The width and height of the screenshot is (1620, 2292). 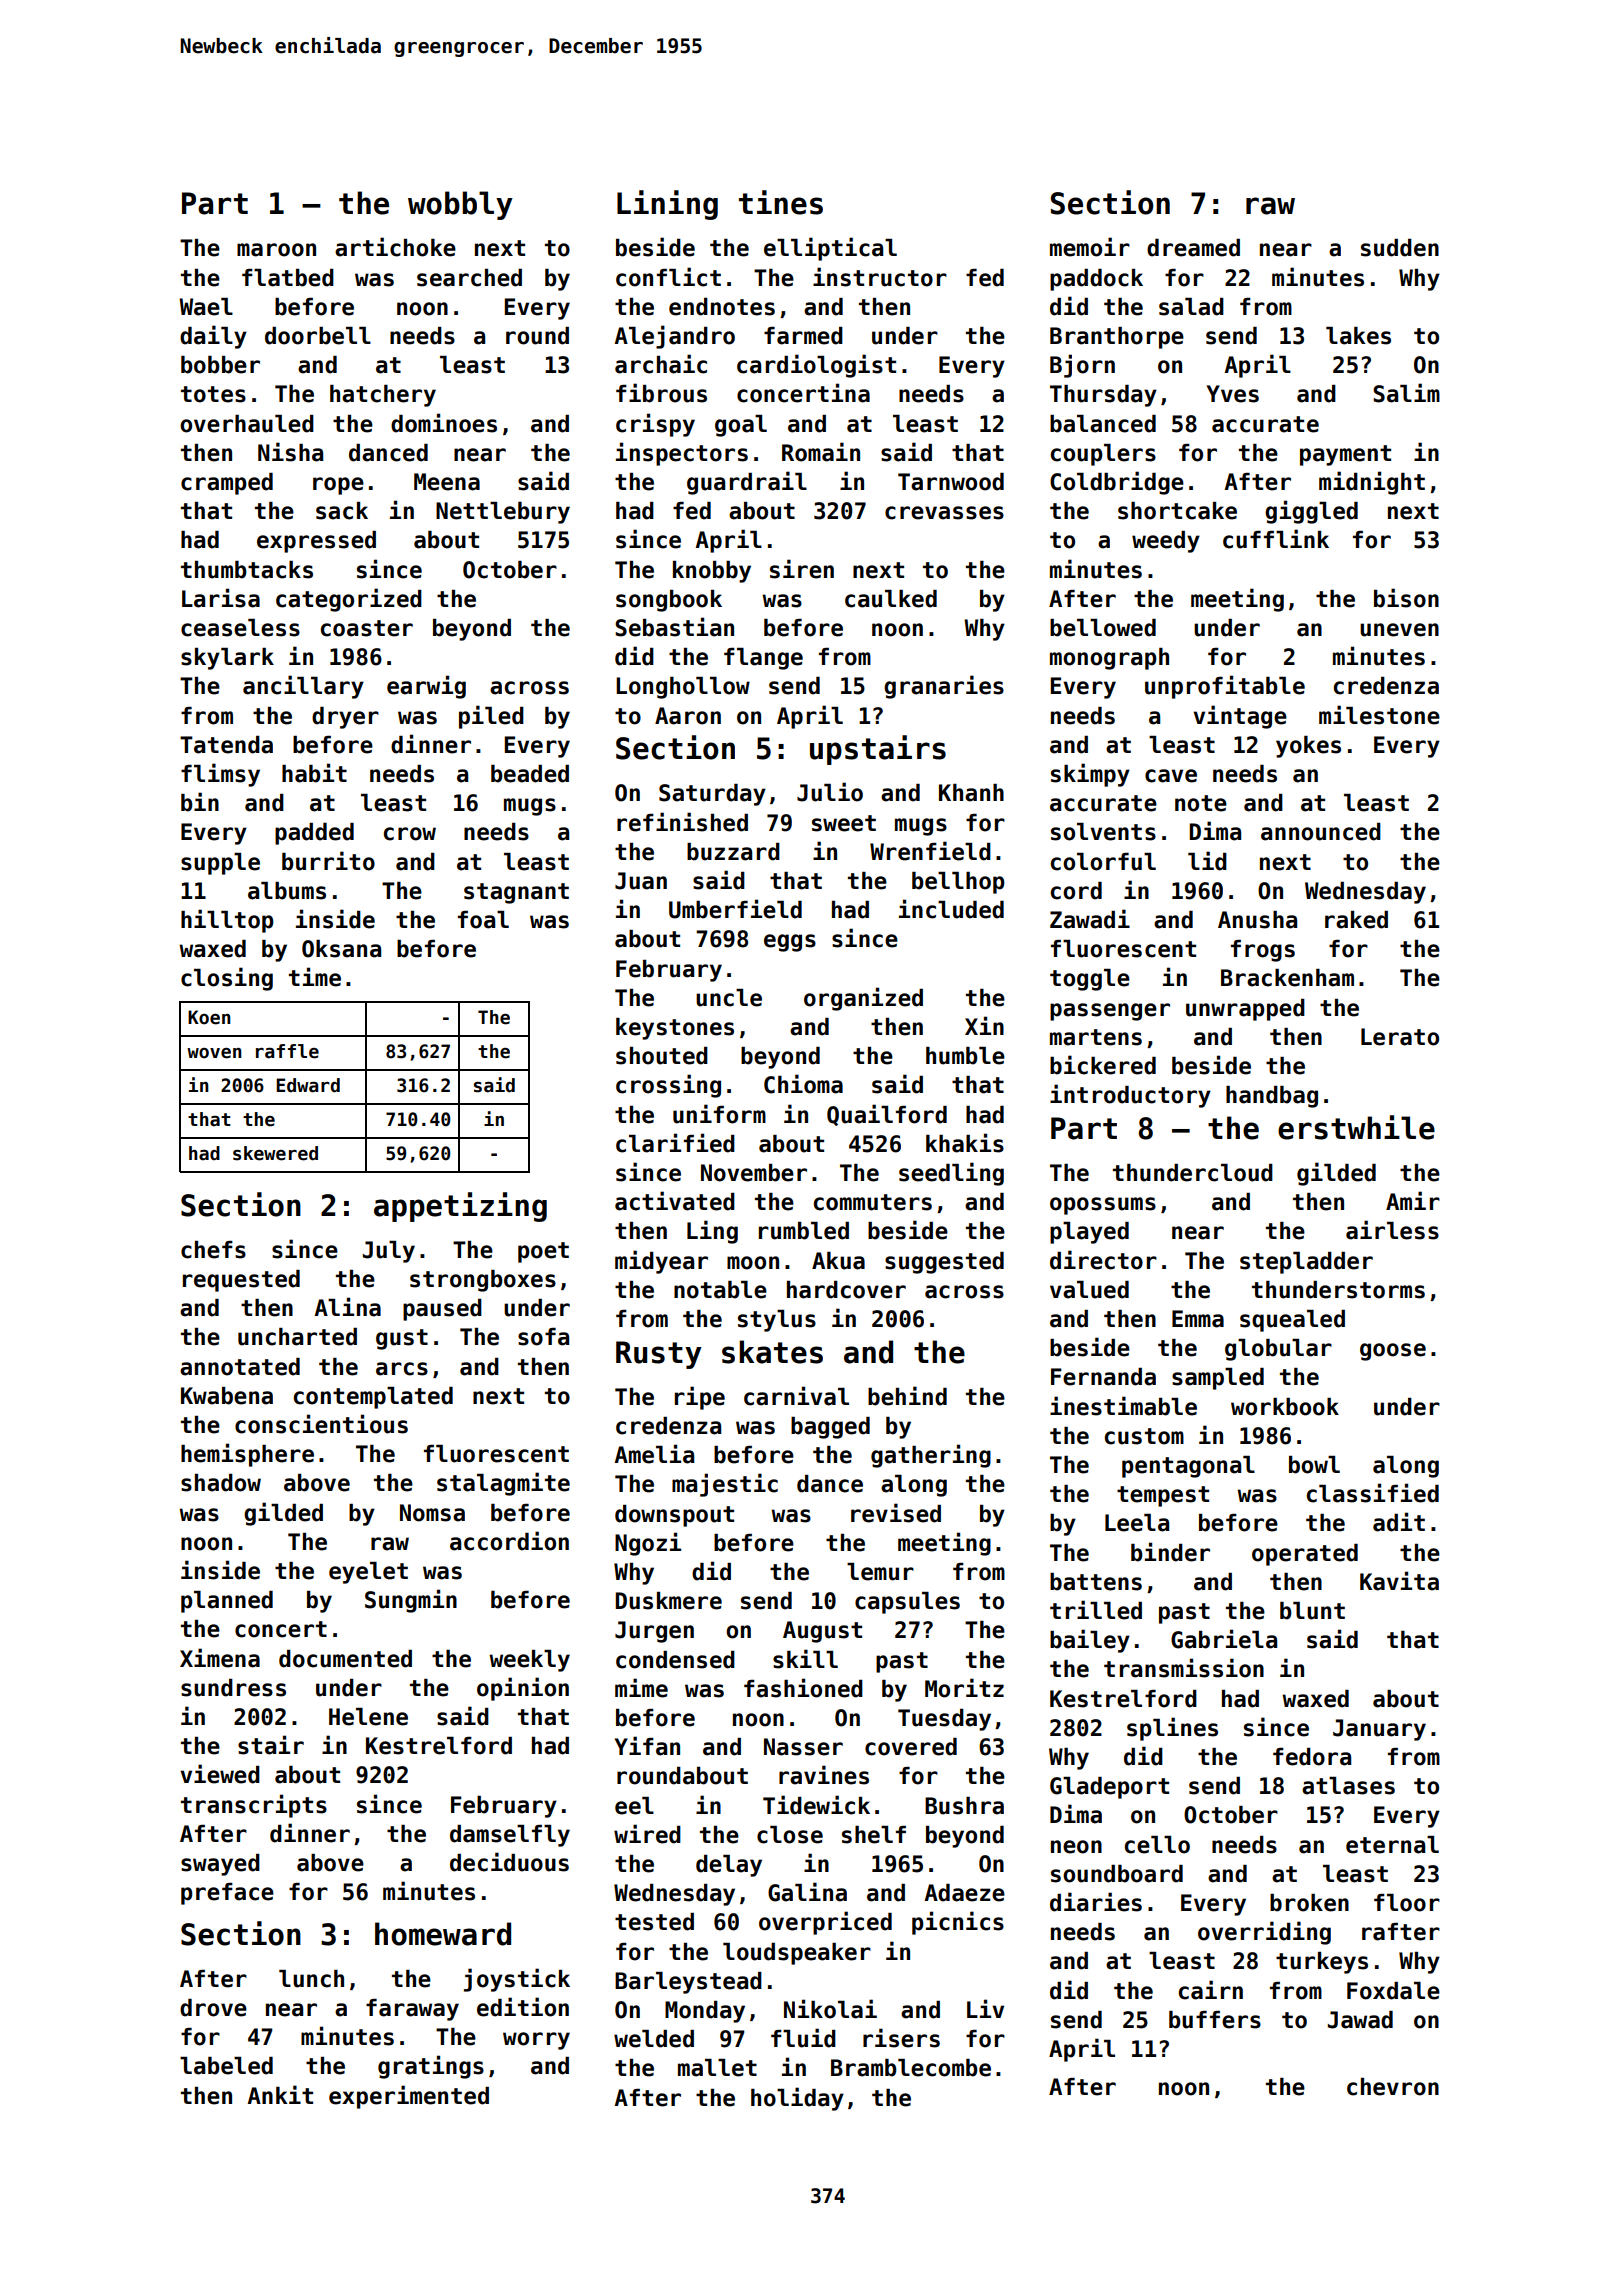 What do you see at coordinates (907, 1396) in the screenshot?
I see `behind` at bounding box center [907, 1396].
